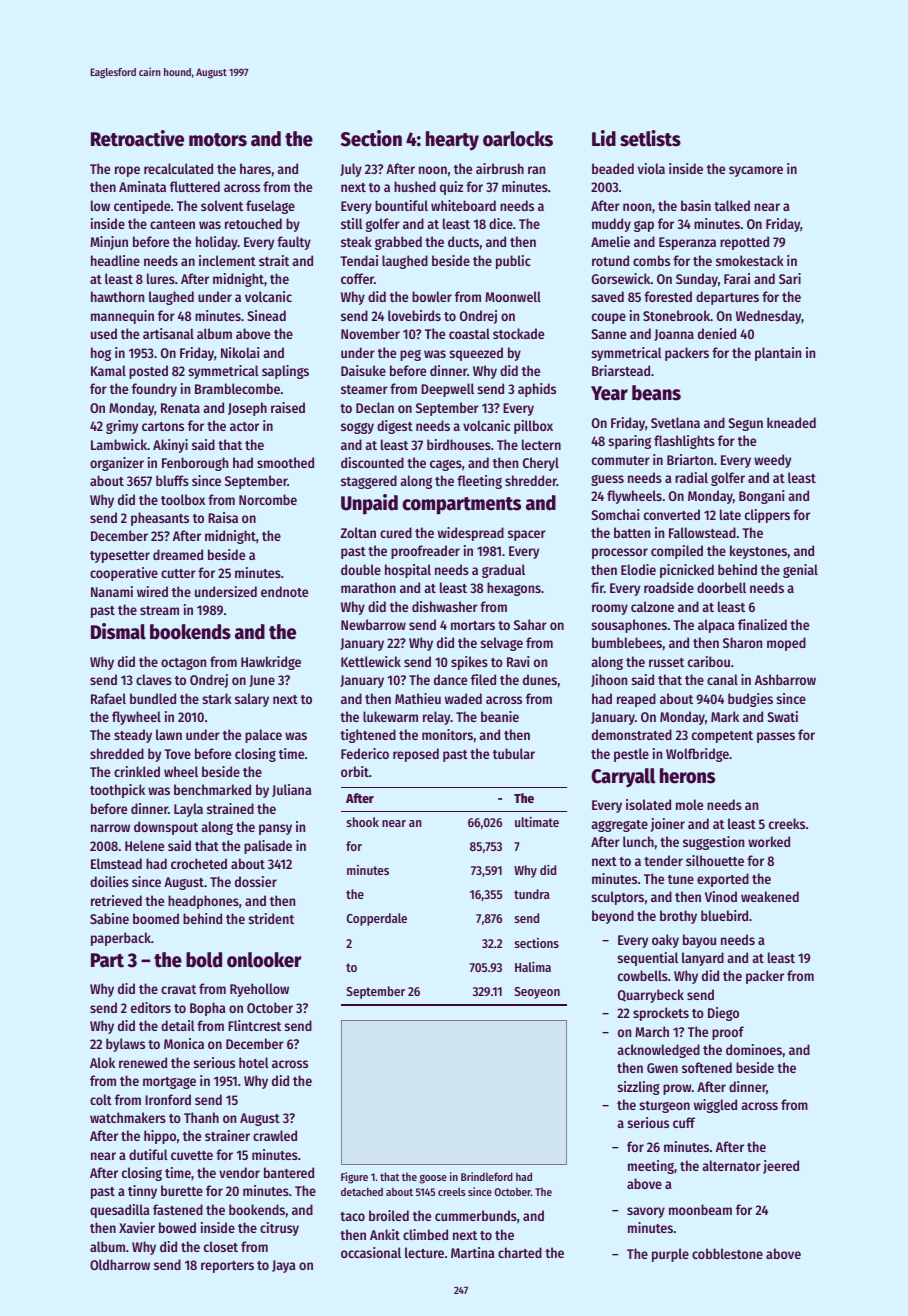 The height and width of the image is (1316, 908). I want to click on Kettlewick, so click(371, 661).
